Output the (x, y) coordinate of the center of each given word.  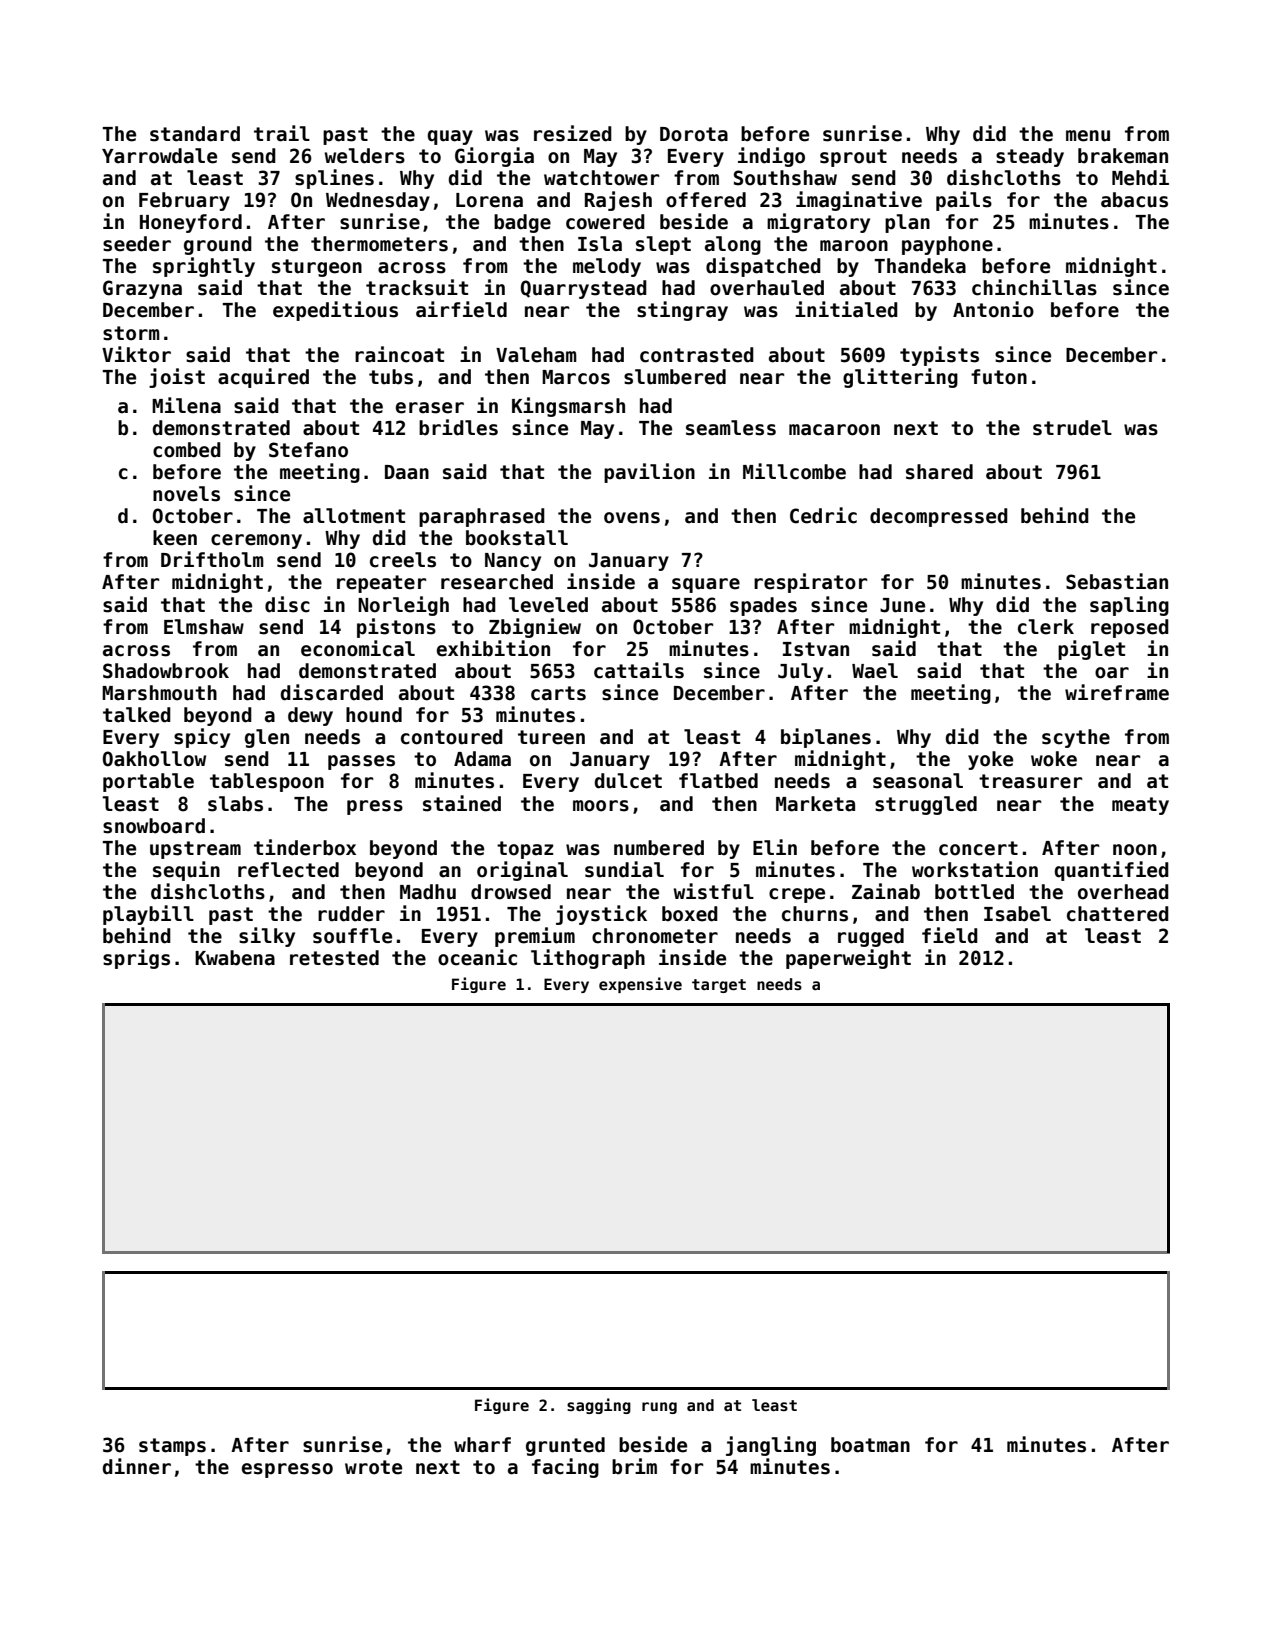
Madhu (428, 892)
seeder (137, 244)
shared (939, 472)
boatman (870, 1445)
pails (964, 201)
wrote (373, 1467)
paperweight (848, 959)
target (719, 986)
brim (634, 1466)
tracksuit (417, 287)
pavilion (649, 473)
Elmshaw (204, 627)
